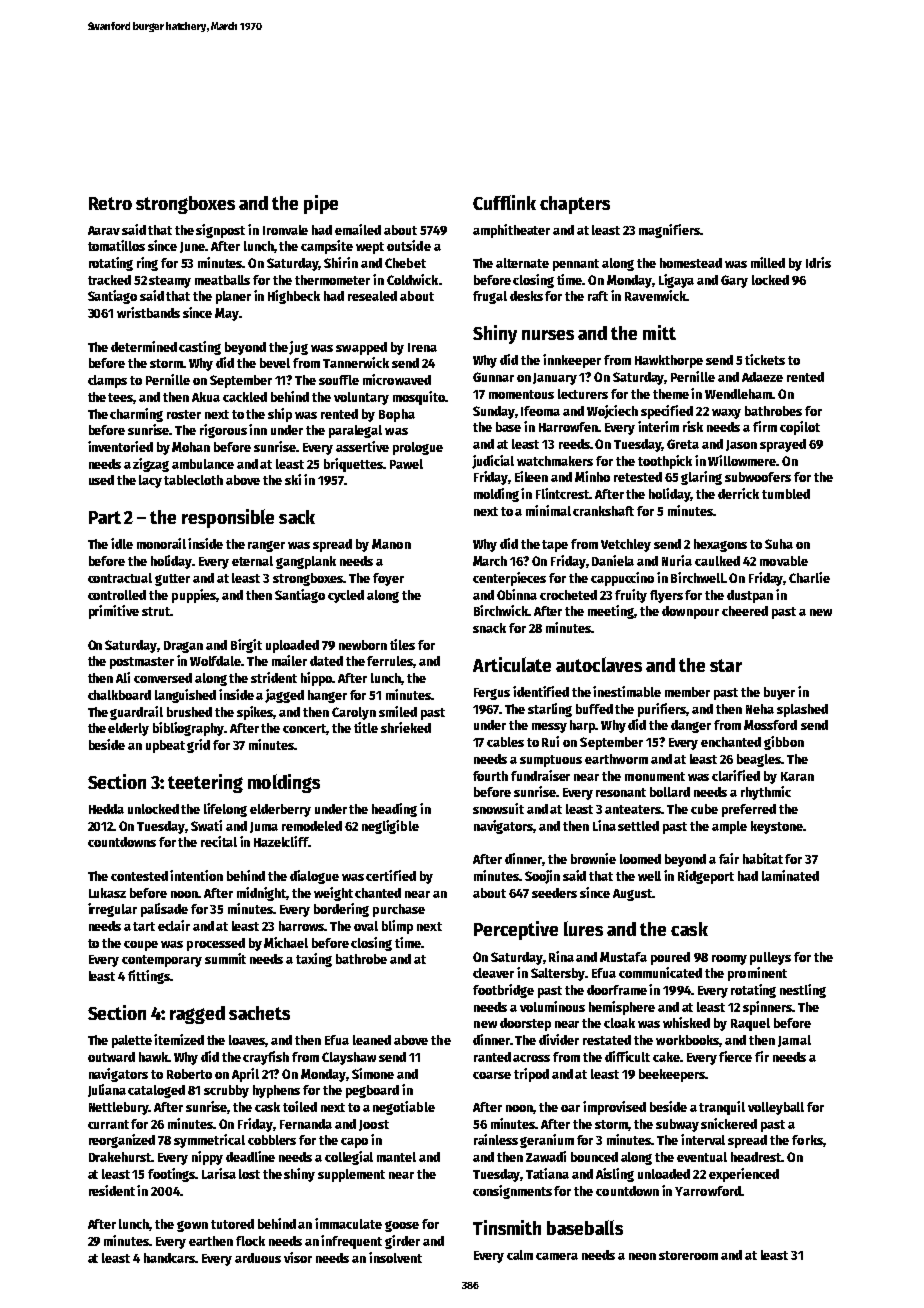  I want to click on signpost, so click(220, 231).
